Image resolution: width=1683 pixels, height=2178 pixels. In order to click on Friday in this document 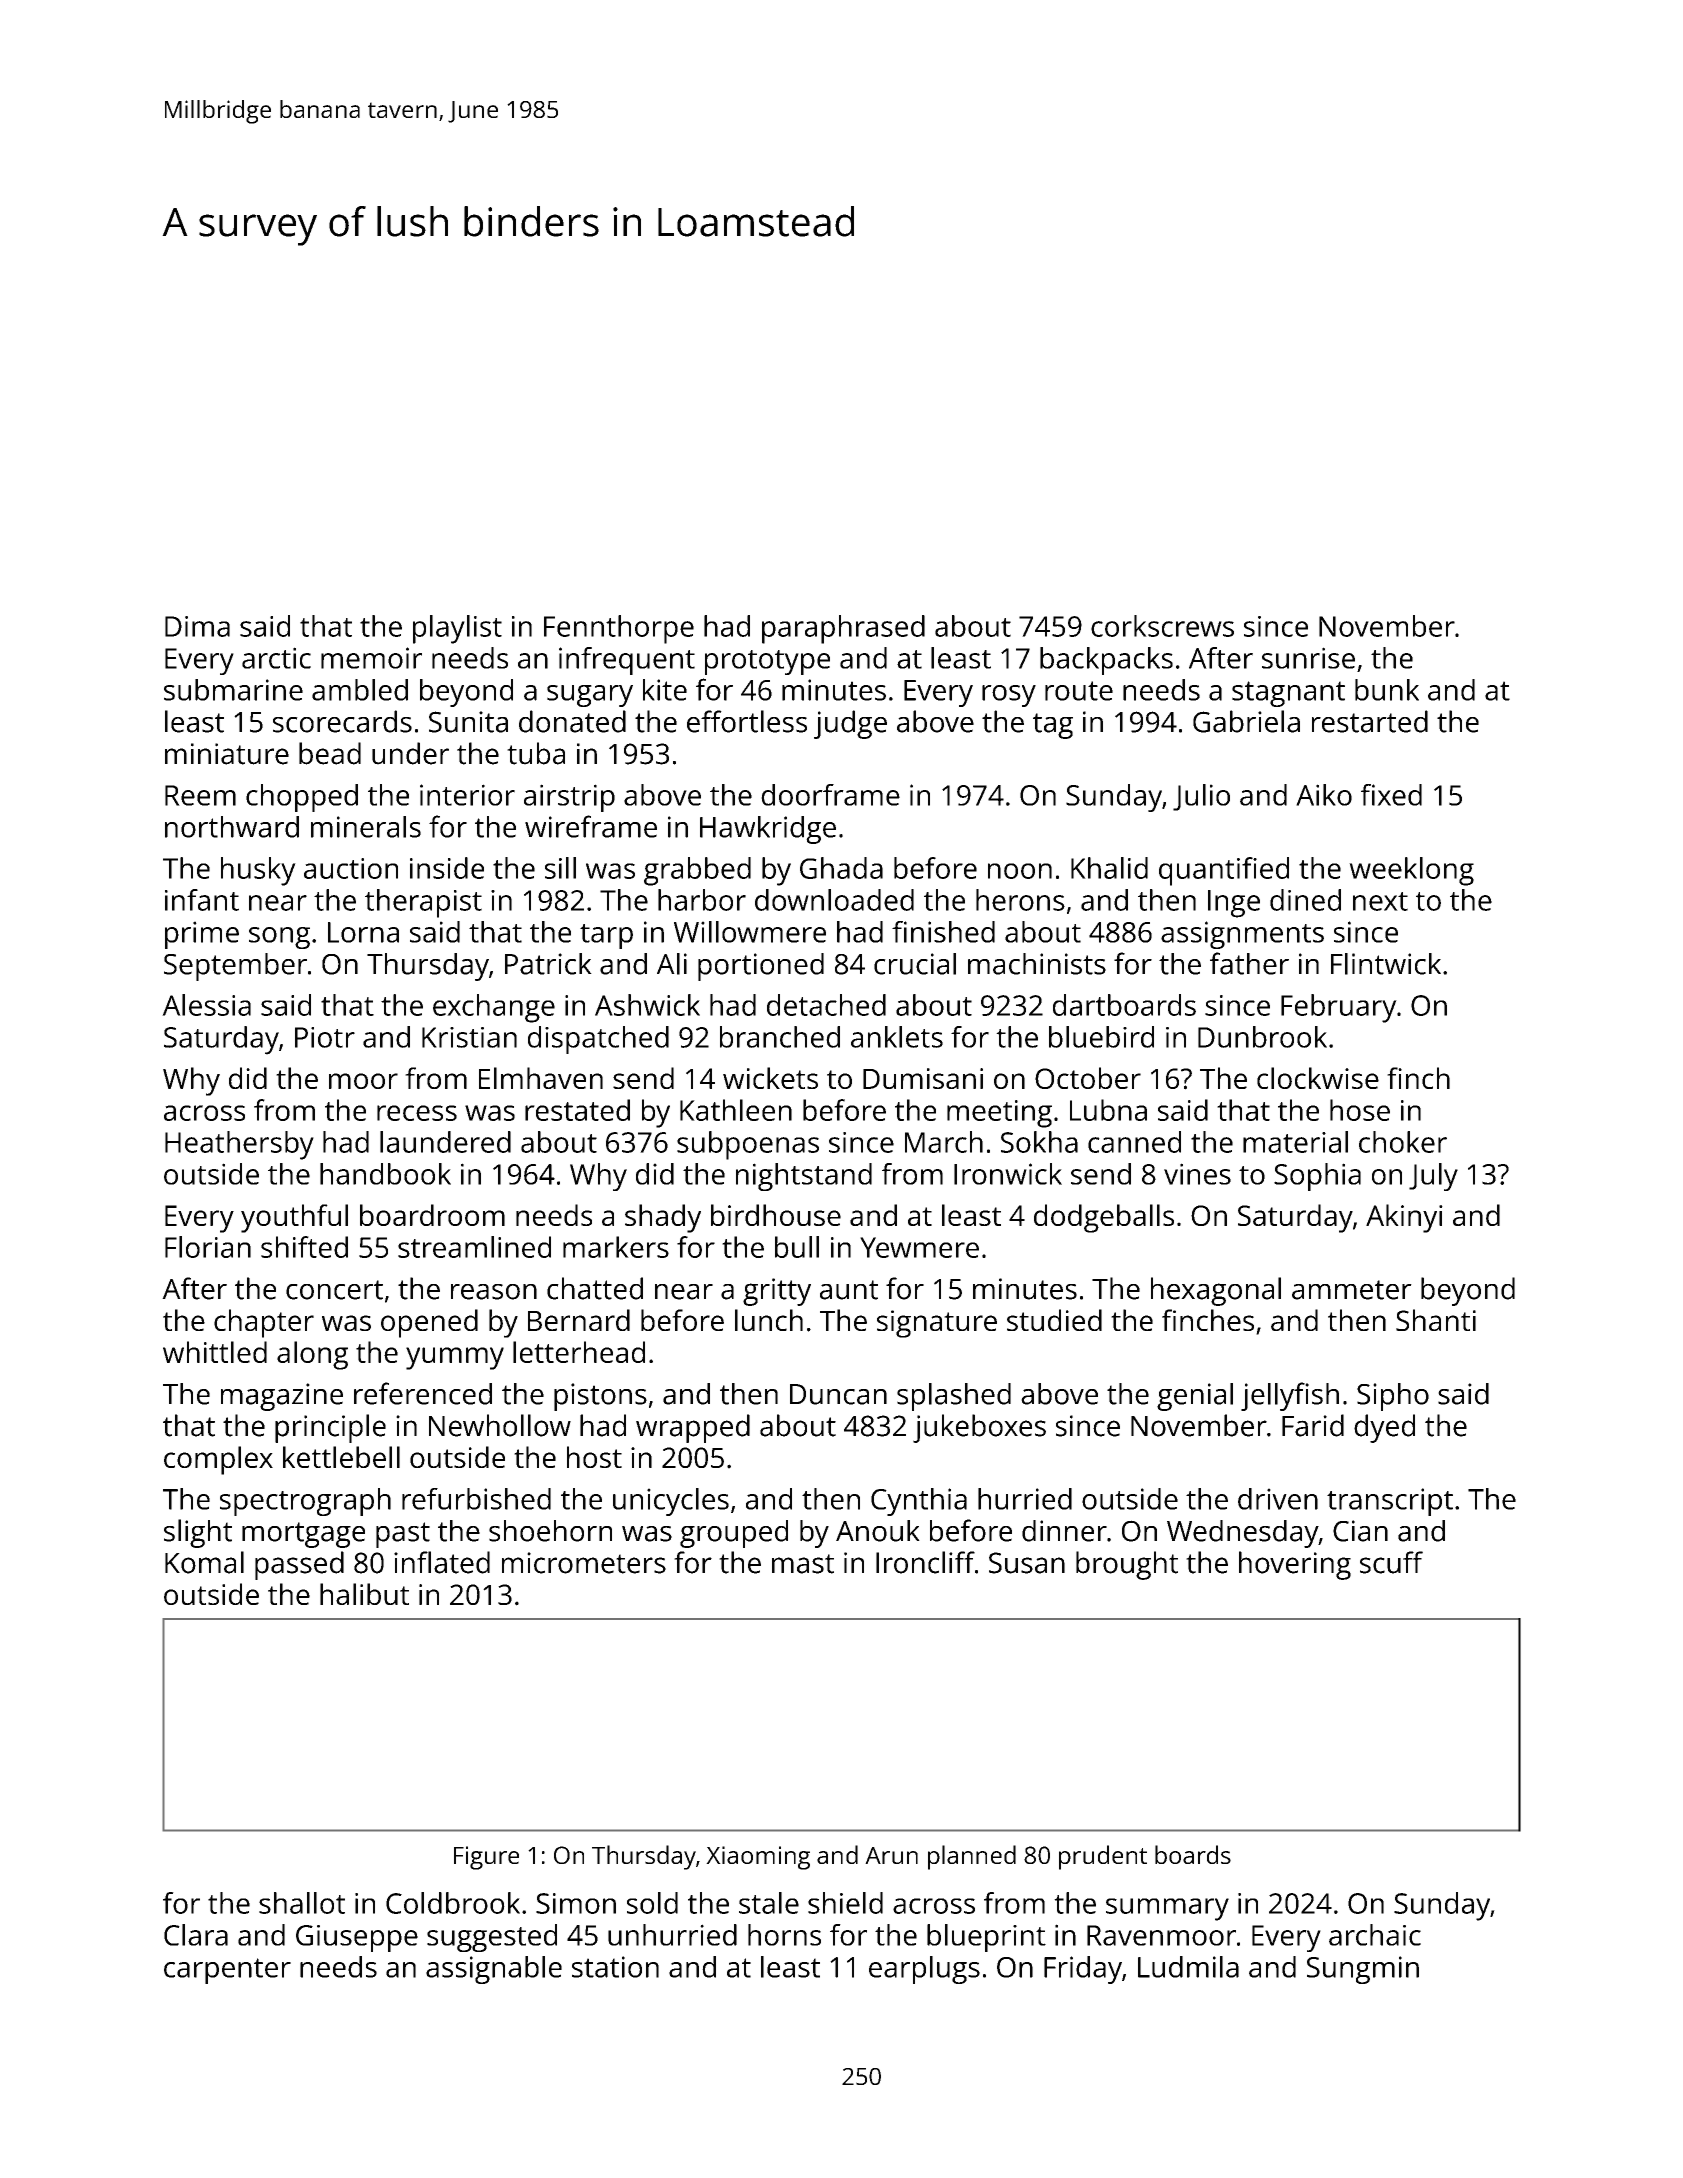, I will do `click(1083, 1970)`.
